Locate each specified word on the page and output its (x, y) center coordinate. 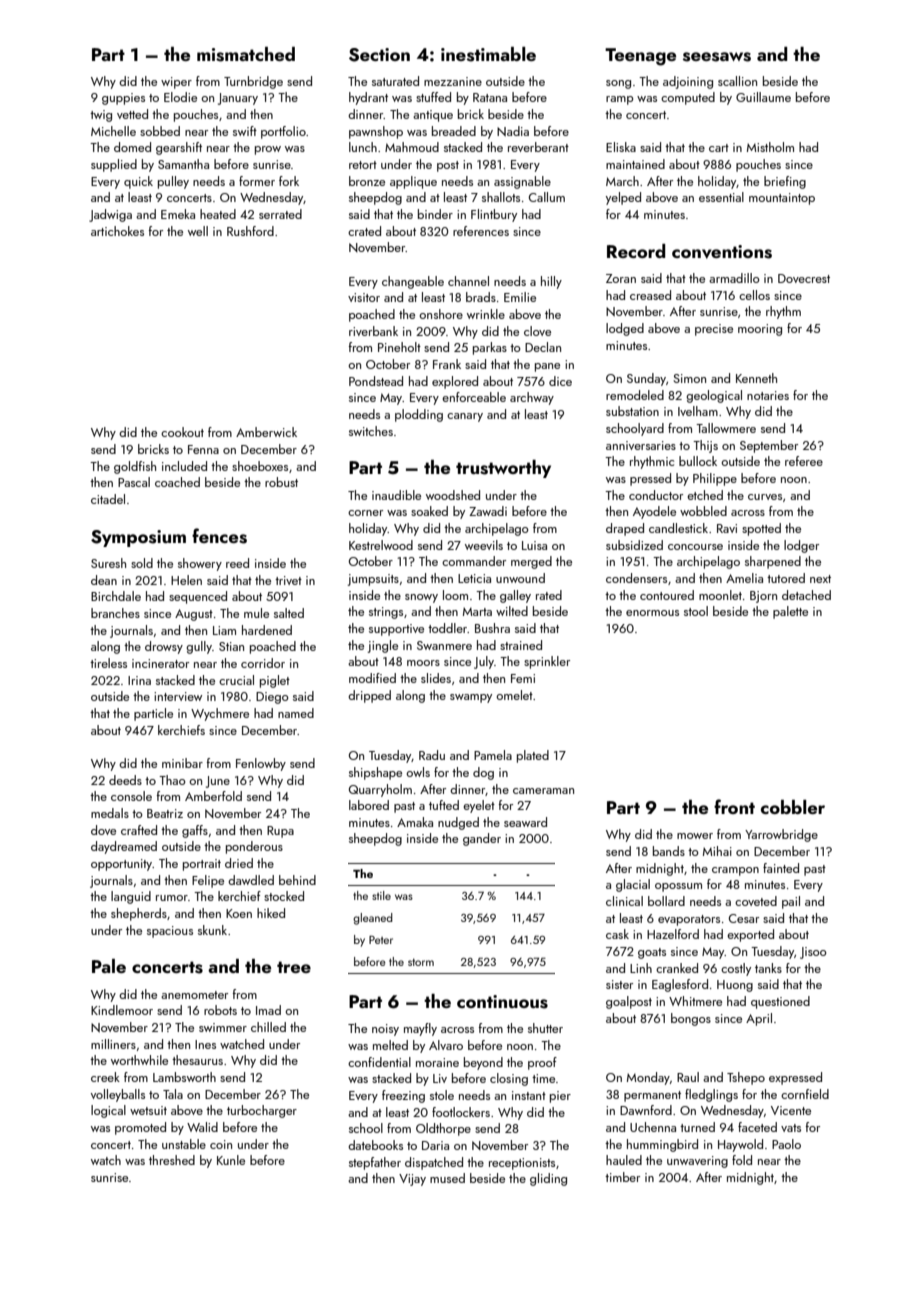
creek (105, 1077)
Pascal (134, 482)
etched (705, 495)
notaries (768, 395)
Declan (543, 347)
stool (696, 611)
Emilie (520, 297)
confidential (379, 1062)
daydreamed (124, 847)
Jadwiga (110, 215)
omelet (514, 695)
